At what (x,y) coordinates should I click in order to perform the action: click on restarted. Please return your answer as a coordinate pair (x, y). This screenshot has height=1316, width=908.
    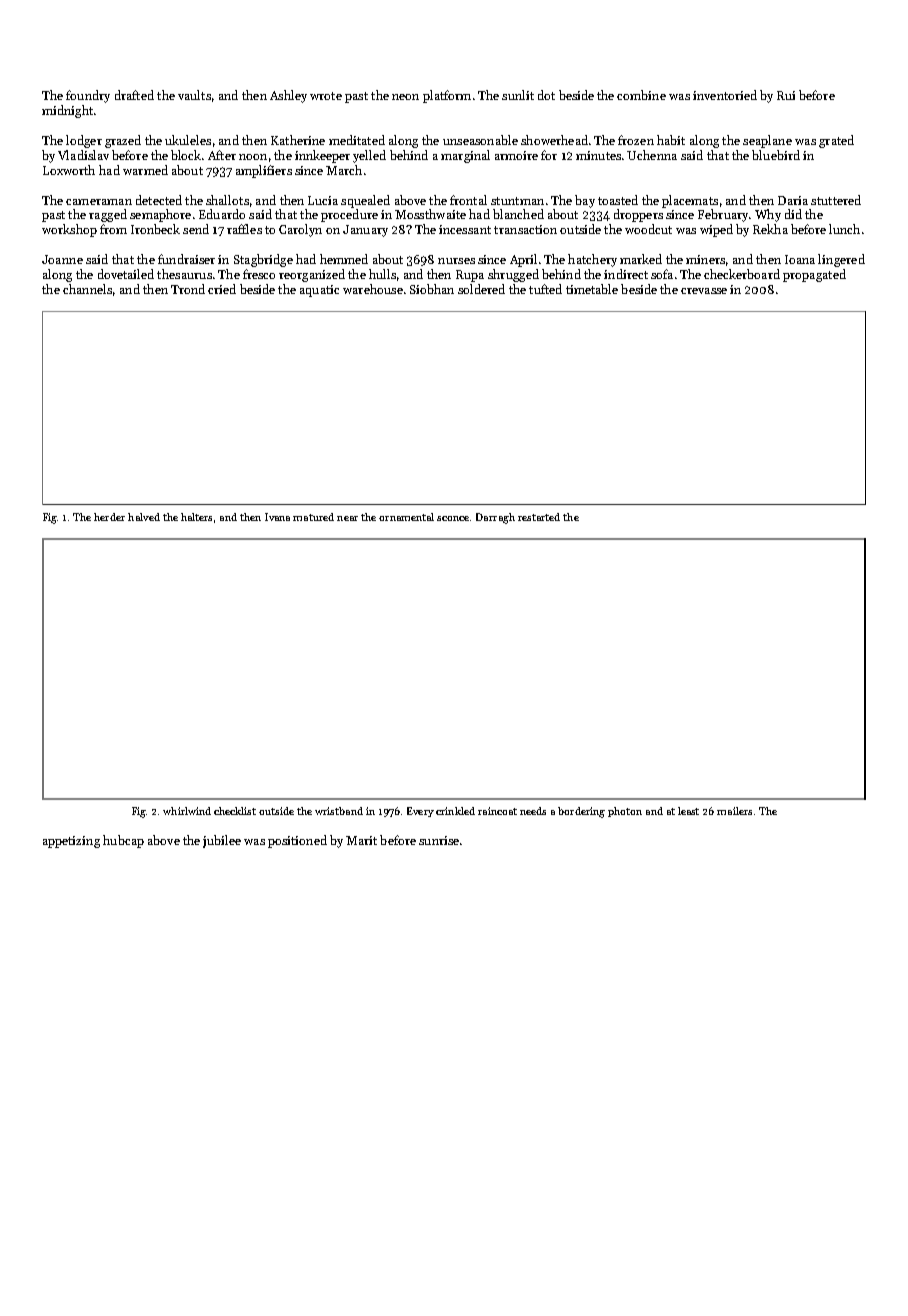
    Looking at the image, I should click on (539, 517).
